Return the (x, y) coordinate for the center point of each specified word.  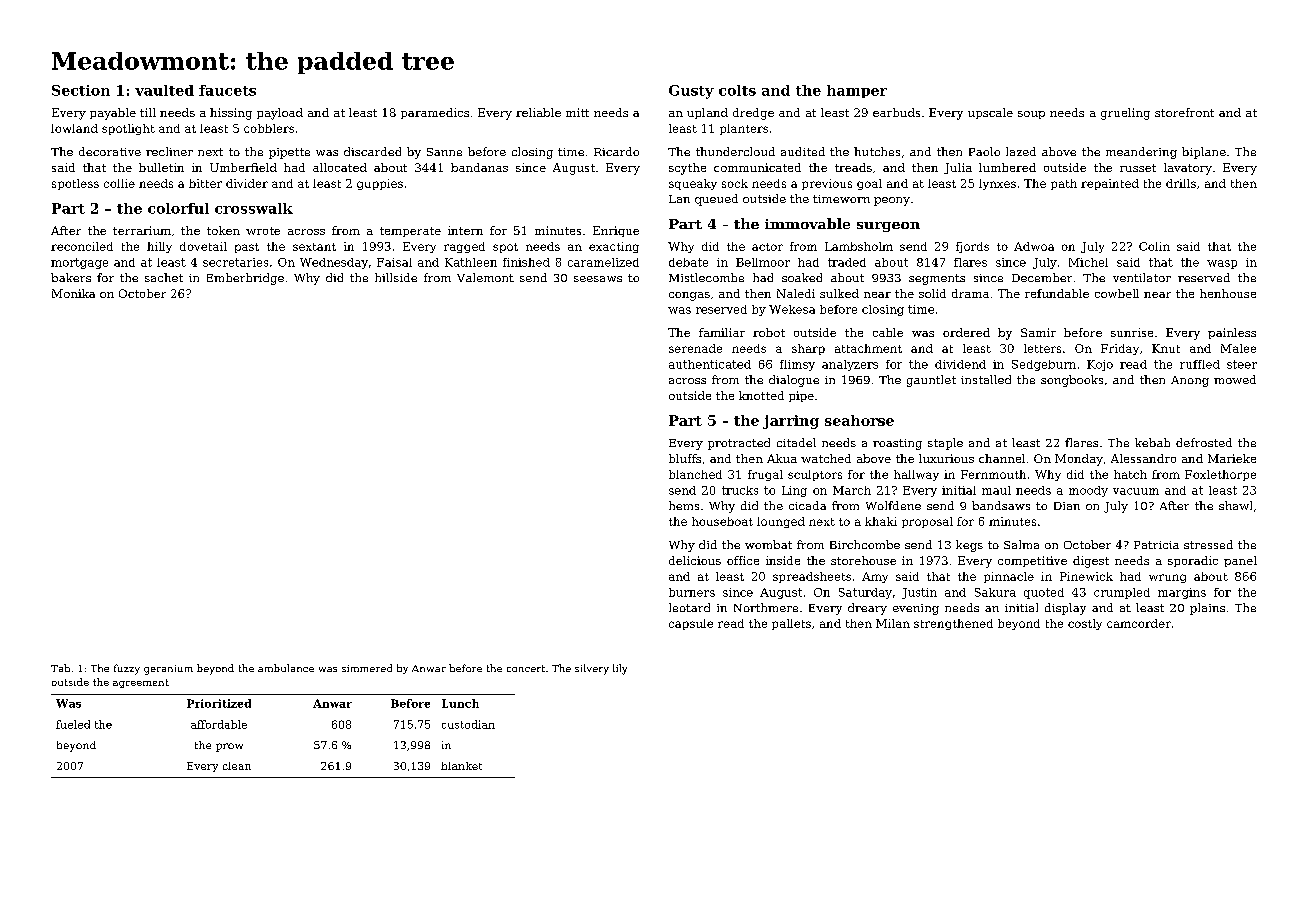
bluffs (685, 458)
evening (916, 609)
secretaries (235, 262)
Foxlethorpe (1220, 475)
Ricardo (616, 151)
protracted (739, 444)
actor (767, 247)
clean (237, 766)
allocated (340, 167)
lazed (1021, 151)
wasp (1222, 264)
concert (526, 668)
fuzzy (127, 669)
